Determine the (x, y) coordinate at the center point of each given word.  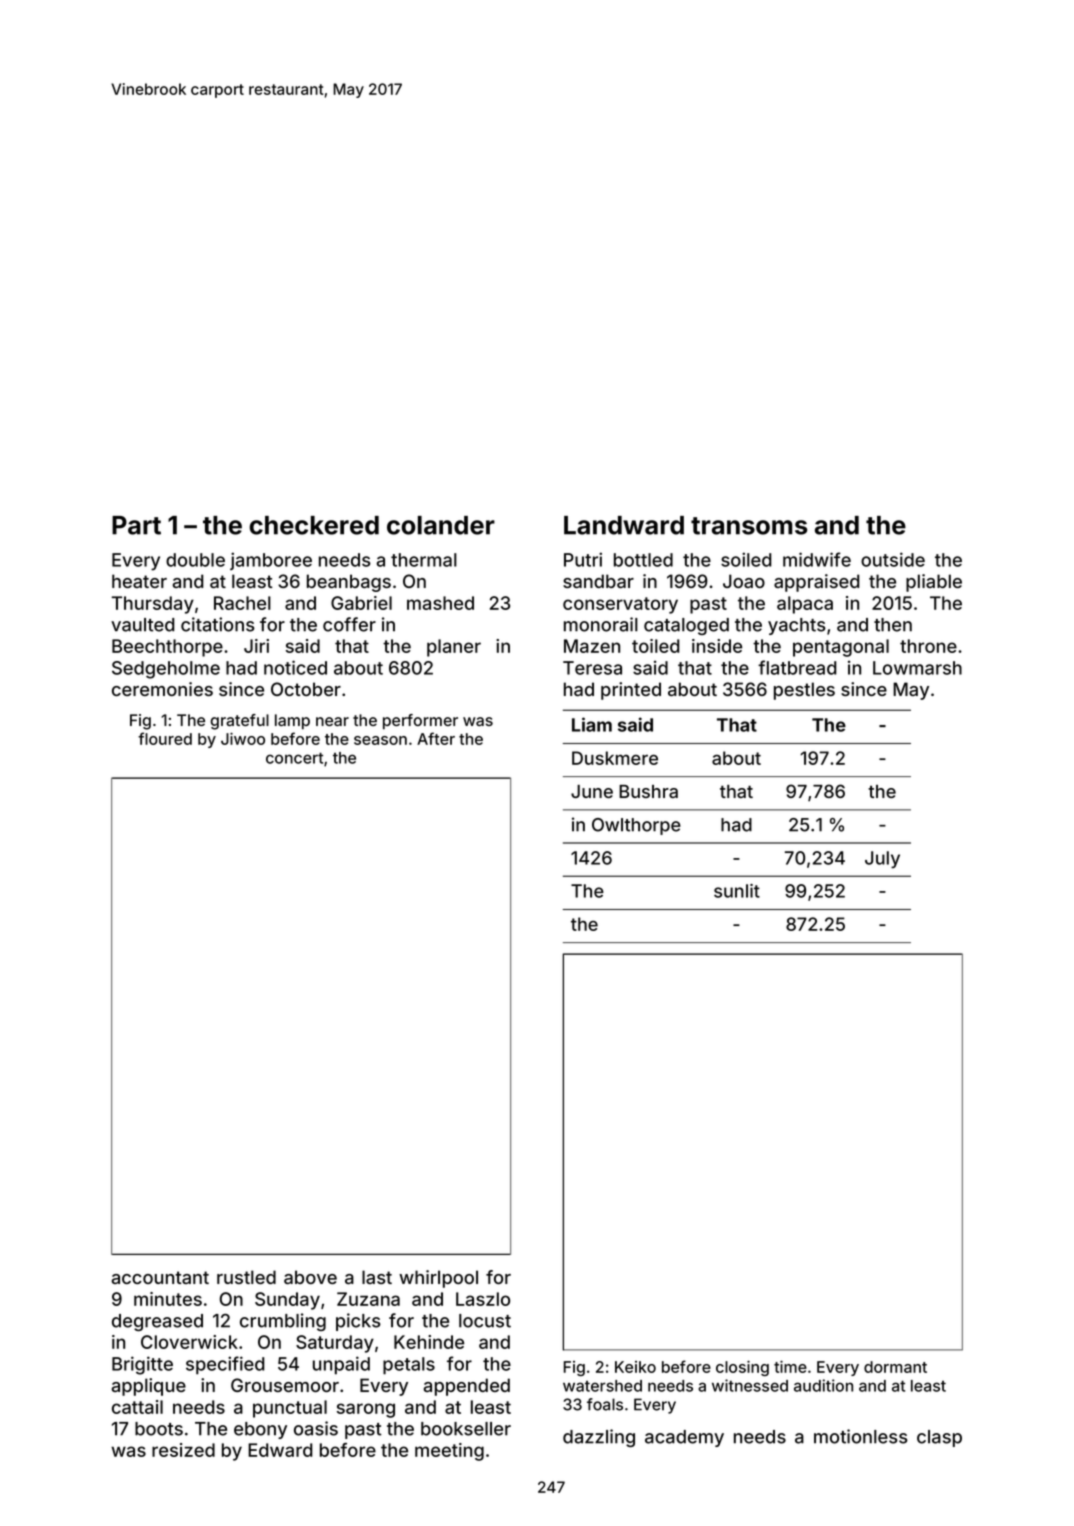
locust (485, 1321)
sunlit (737, 891)
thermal (424, 560)
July (882, 860)
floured (165, 738)
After (436, 738)
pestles (804, 691)
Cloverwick (189, 1342)
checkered (314, 525)
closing (742, 1368)
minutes (168, 1299)
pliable (934, 583)
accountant (160, 1277)
